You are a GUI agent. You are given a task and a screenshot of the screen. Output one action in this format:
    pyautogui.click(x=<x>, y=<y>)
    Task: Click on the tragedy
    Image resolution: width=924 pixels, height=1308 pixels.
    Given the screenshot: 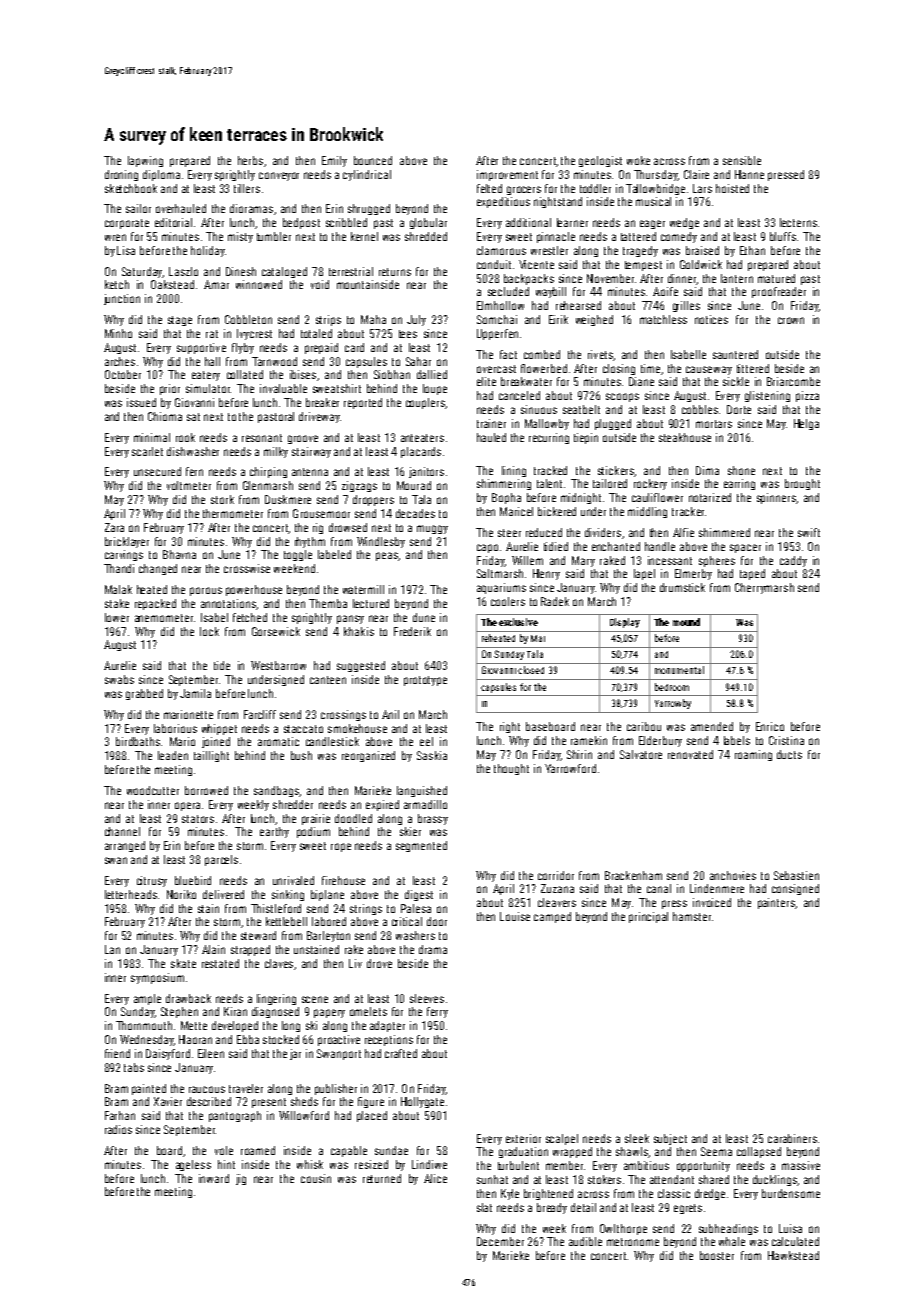 What is the action you would take?
    pyautogui.click(x=640, y=251)
